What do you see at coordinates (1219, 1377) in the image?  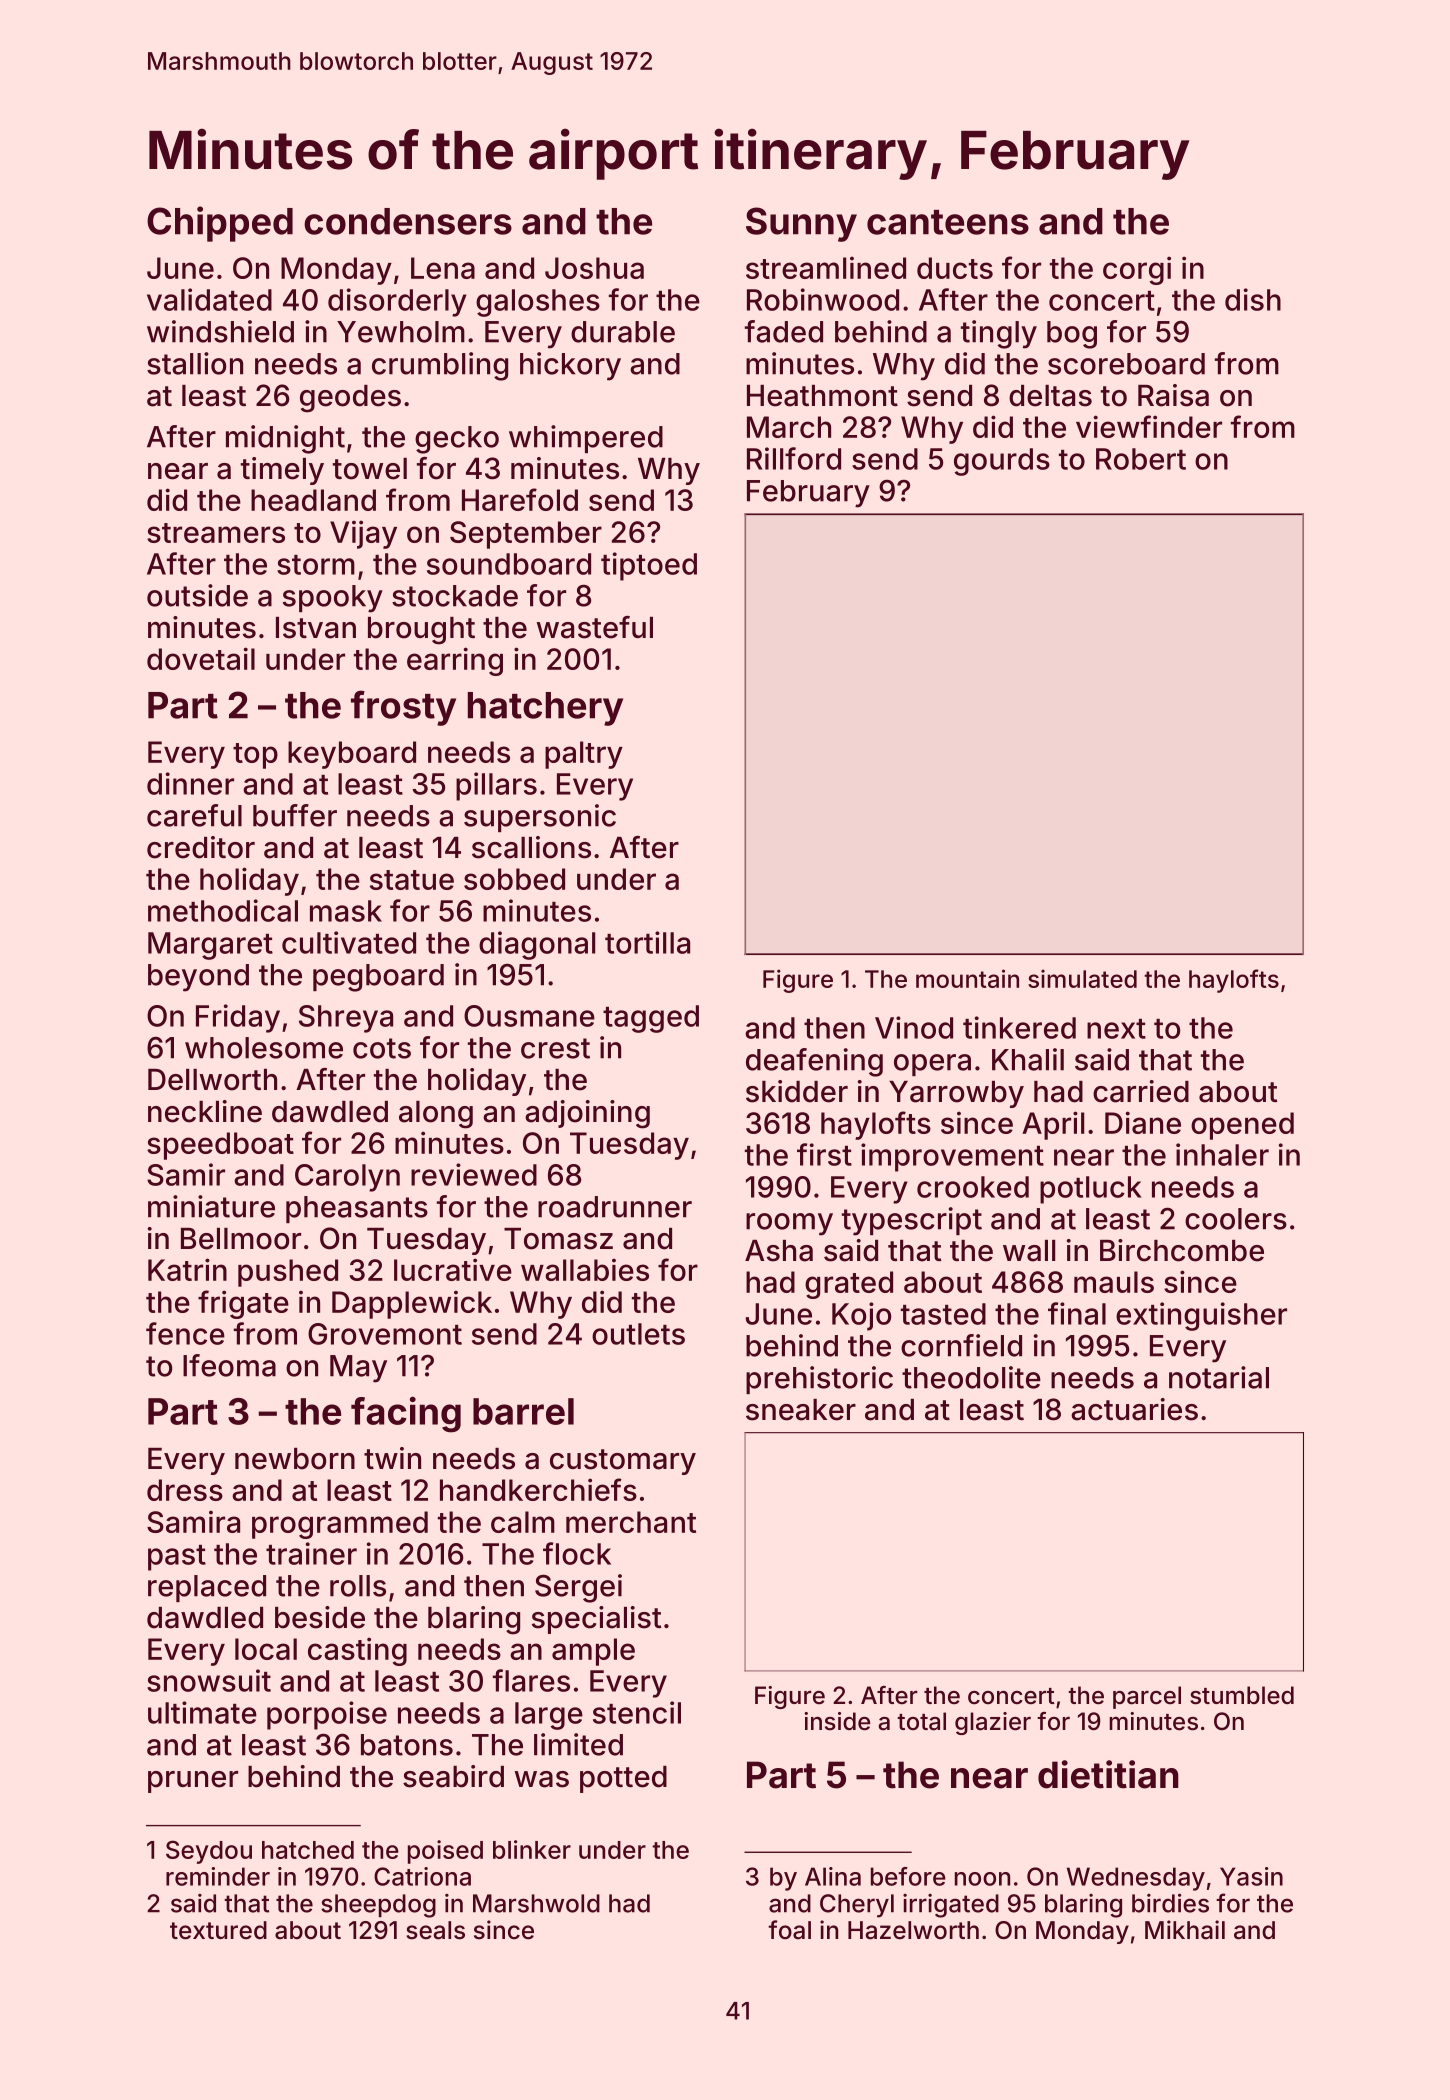 I see `notarial` at bounding box center [1219, 1377].
